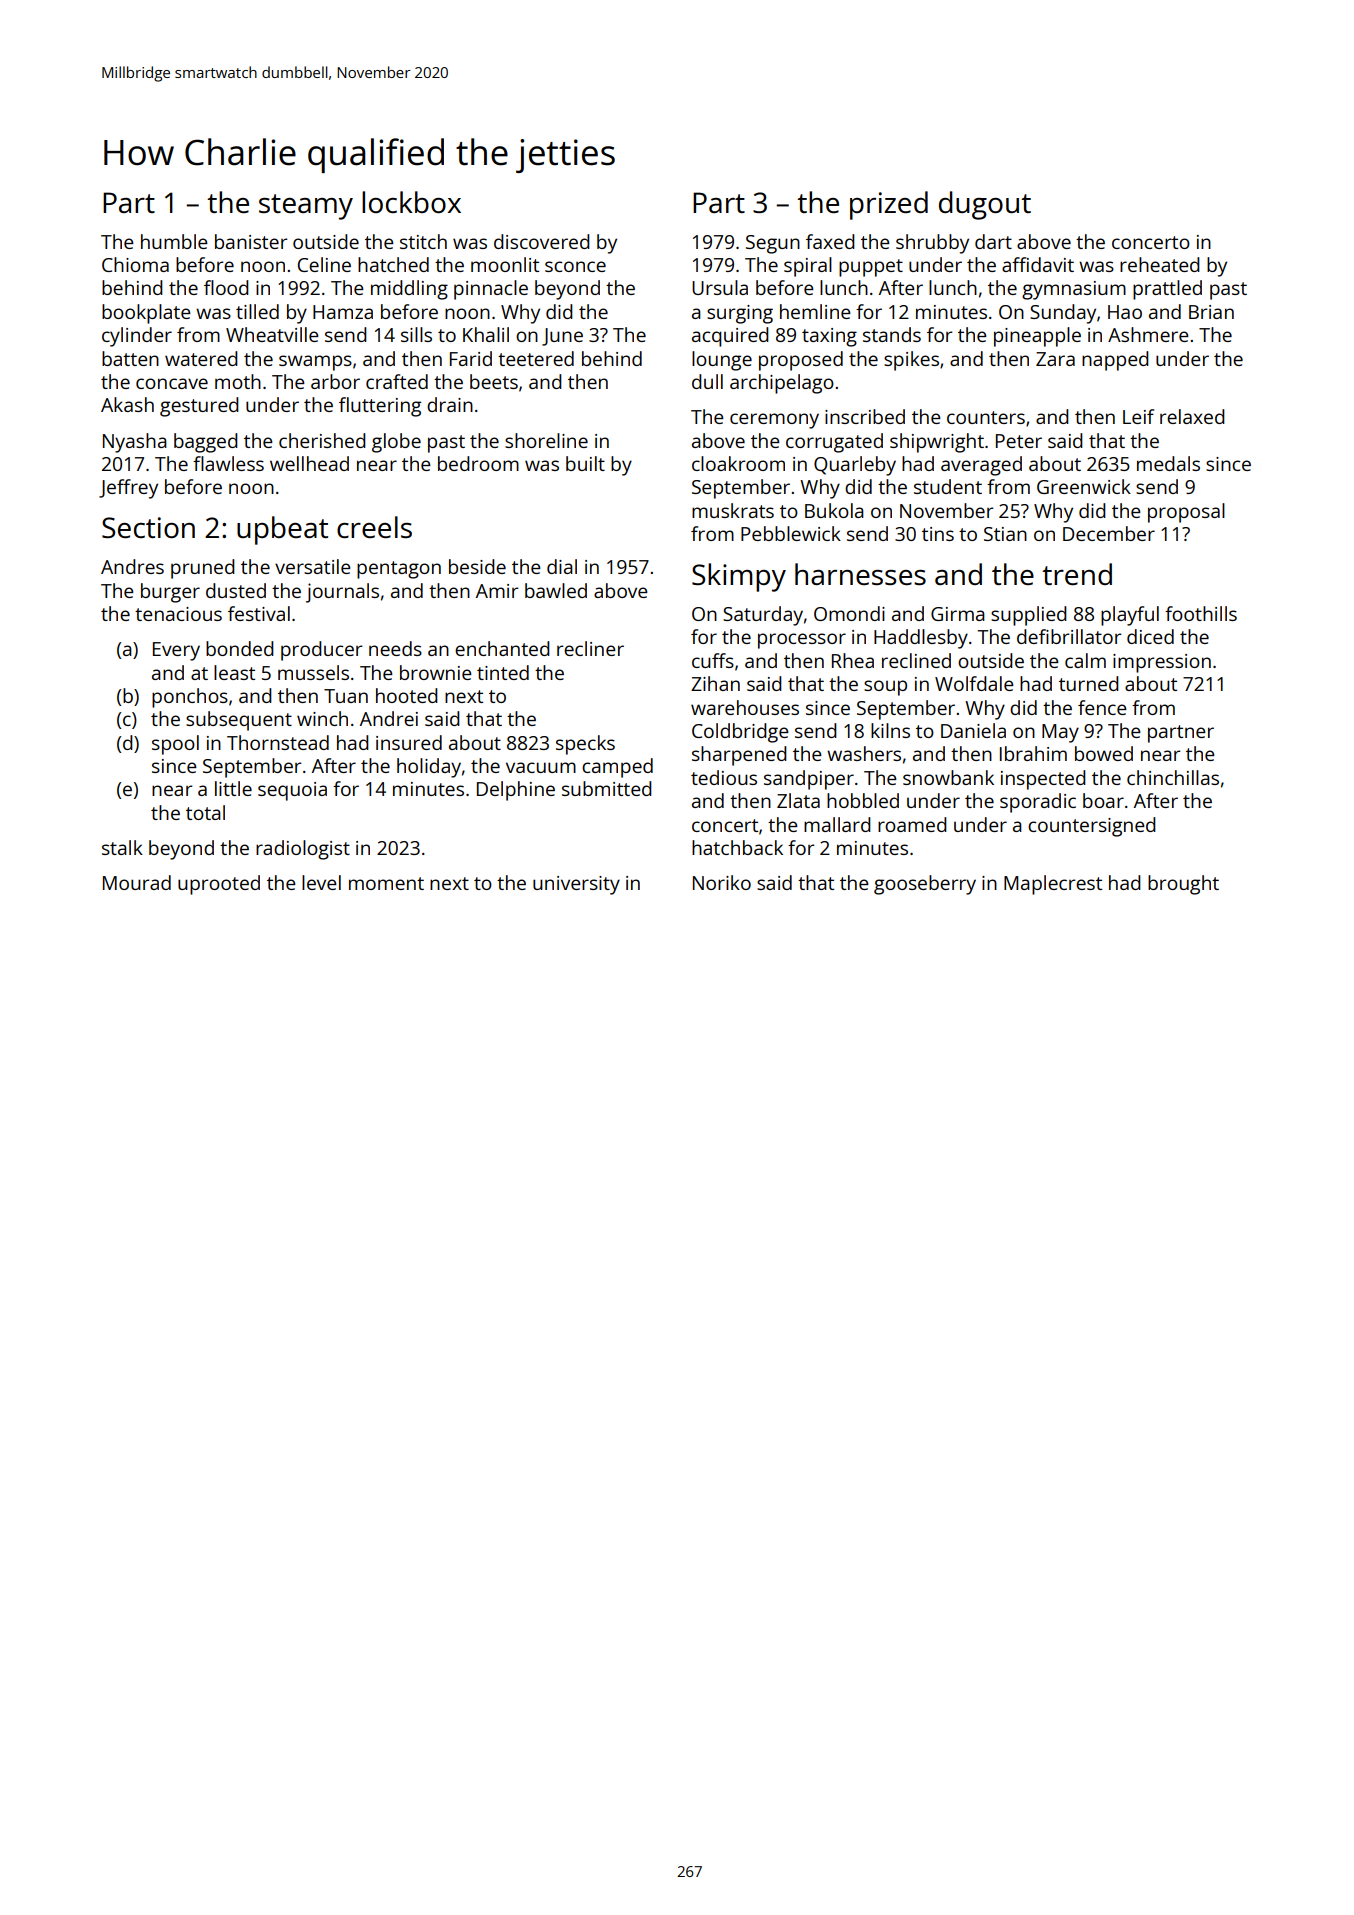  What do you see at coordinates (715, 683) in the screenshot?
I see `Zihan` at bounding box center [715, 683].
